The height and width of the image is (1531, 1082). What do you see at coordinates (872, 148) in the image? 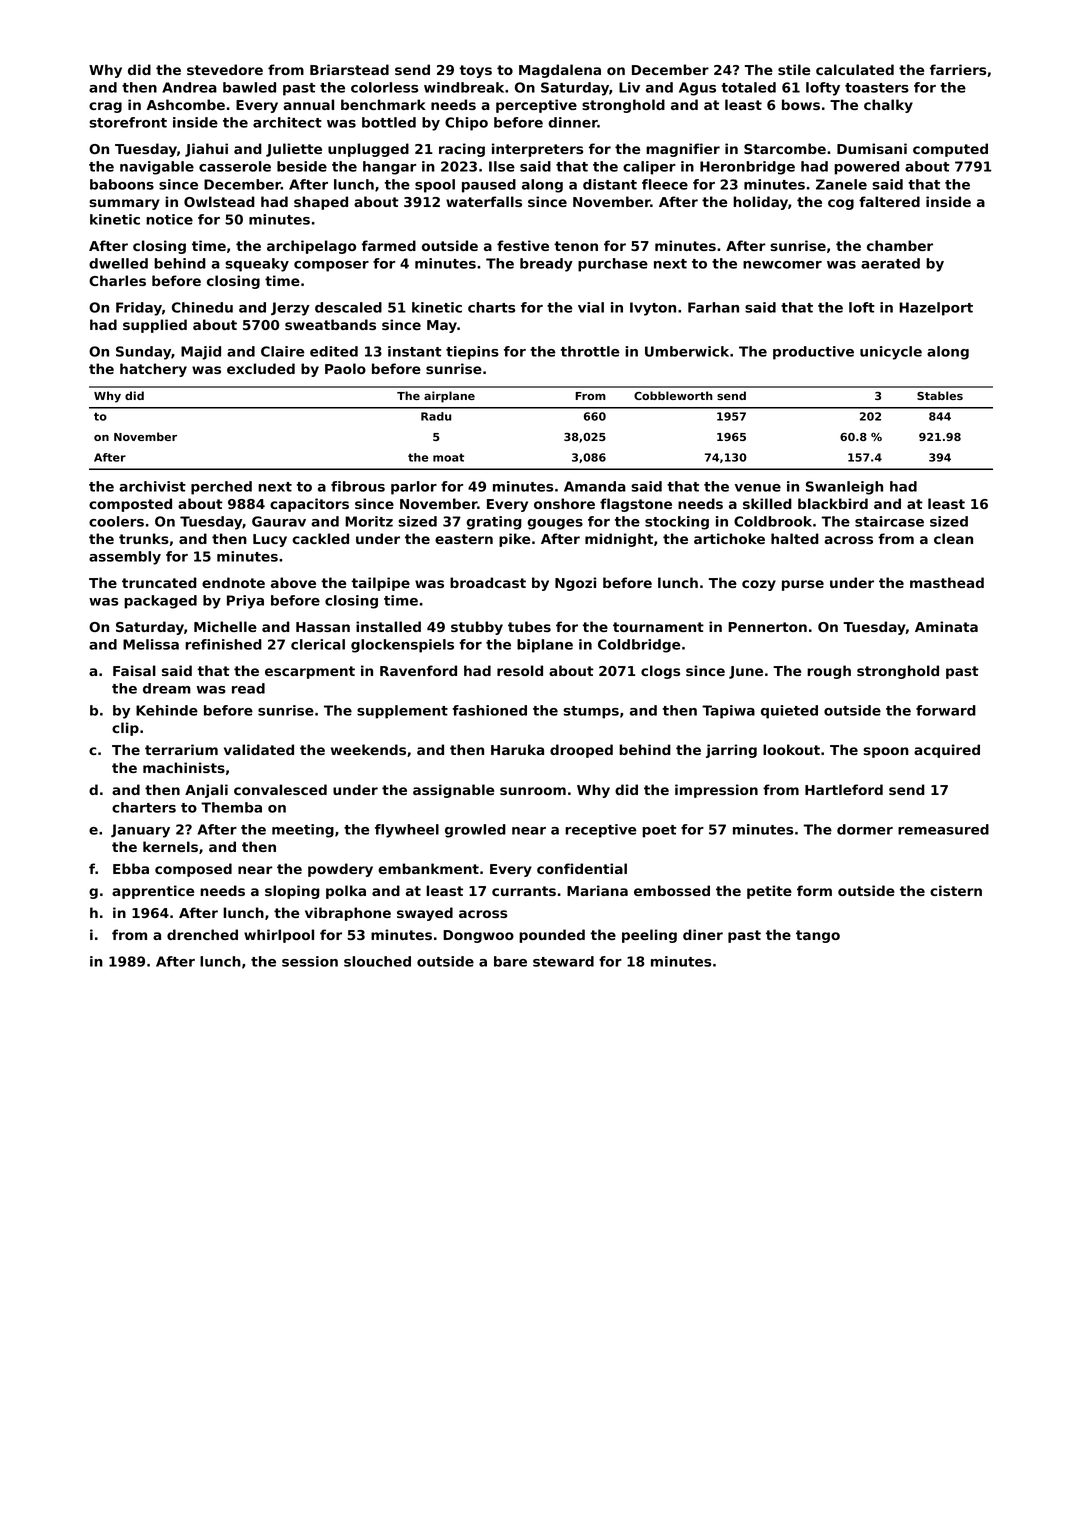
I see `Dumisani` at bounding box center [872, 148].
